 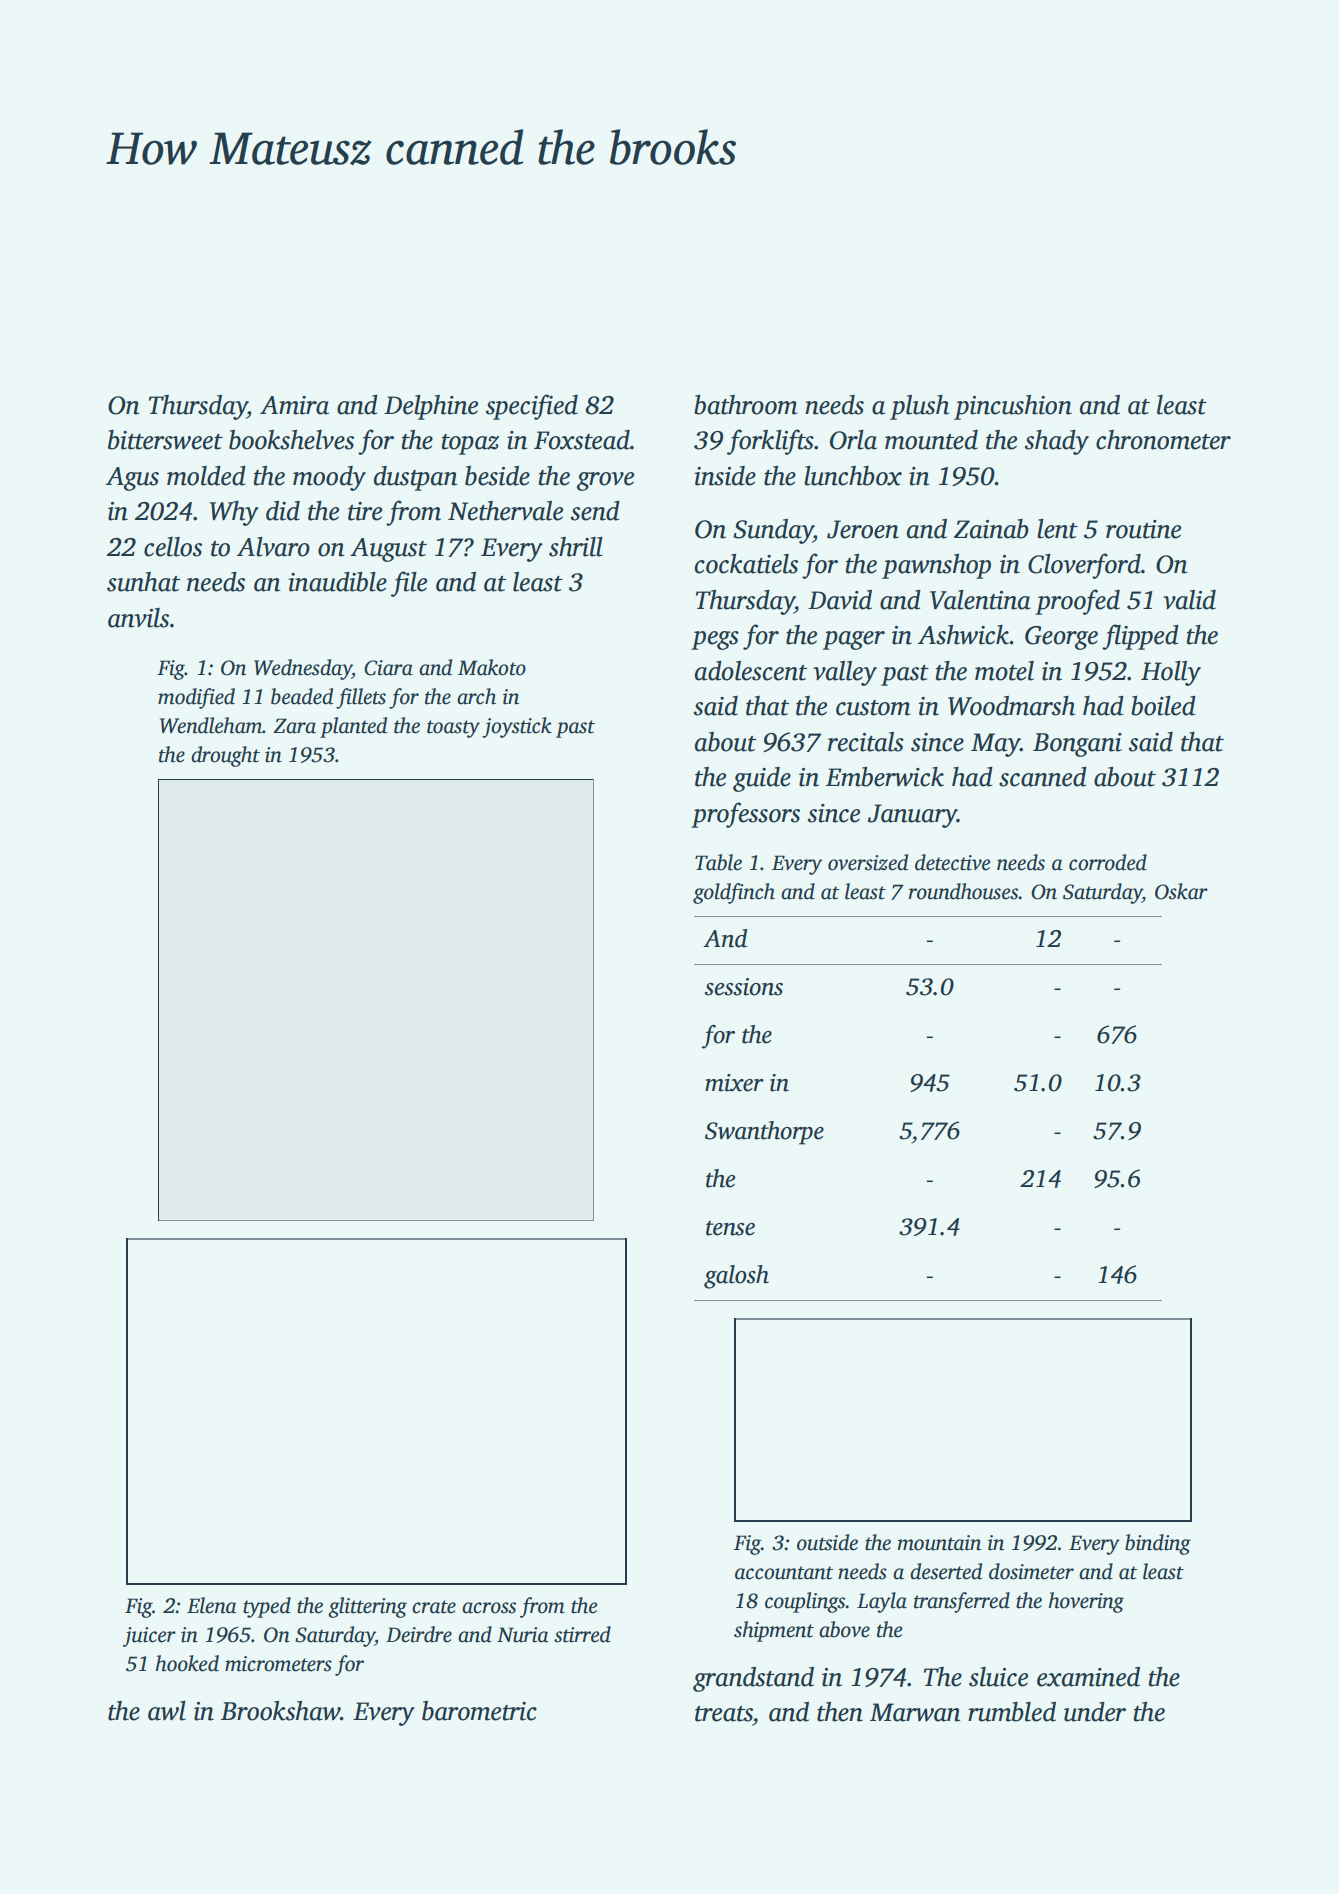 I want to click on bathroom, so click(x=745, y=405).
